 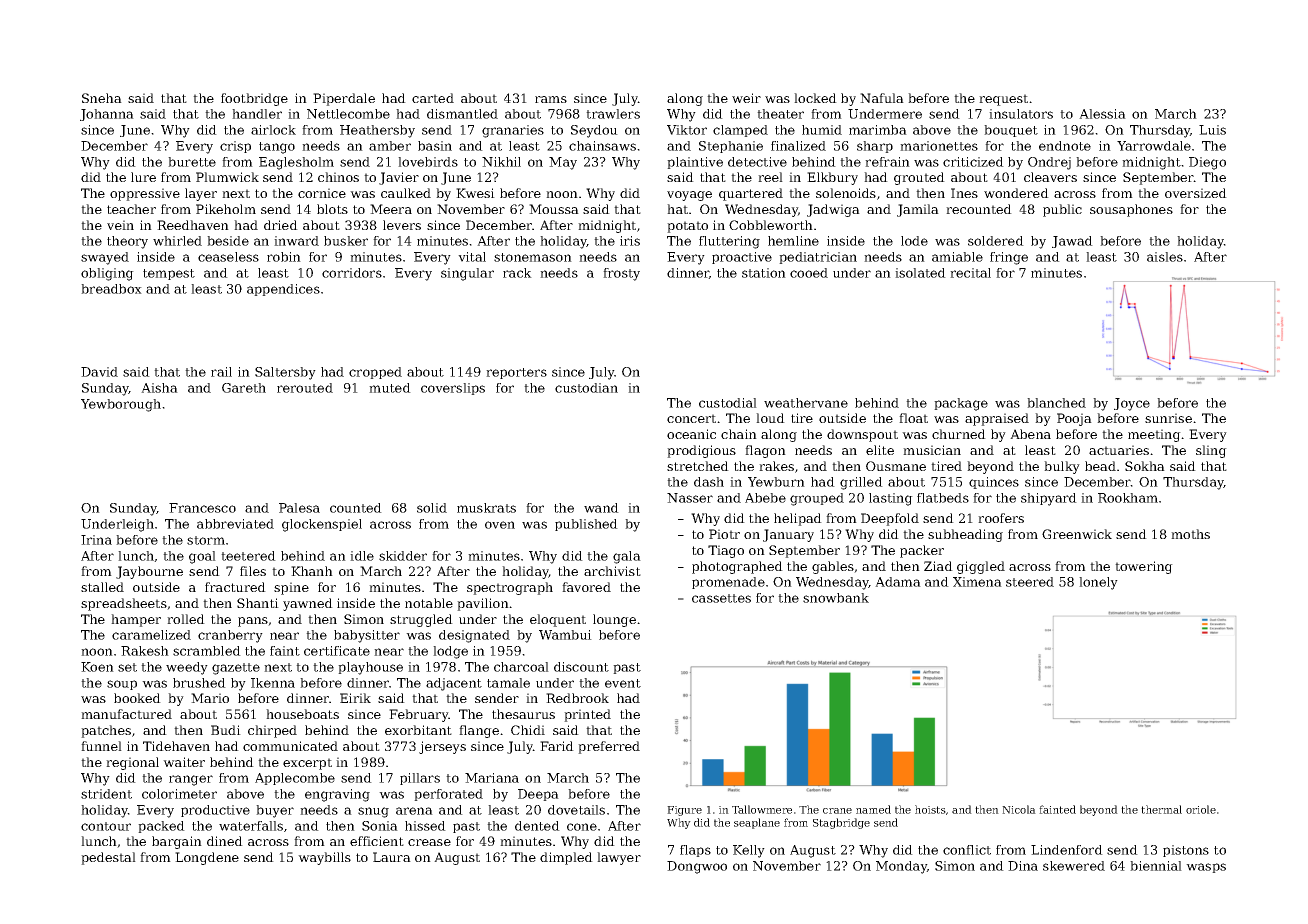 I want to click on Kelly, so click(x=749, y=851).
